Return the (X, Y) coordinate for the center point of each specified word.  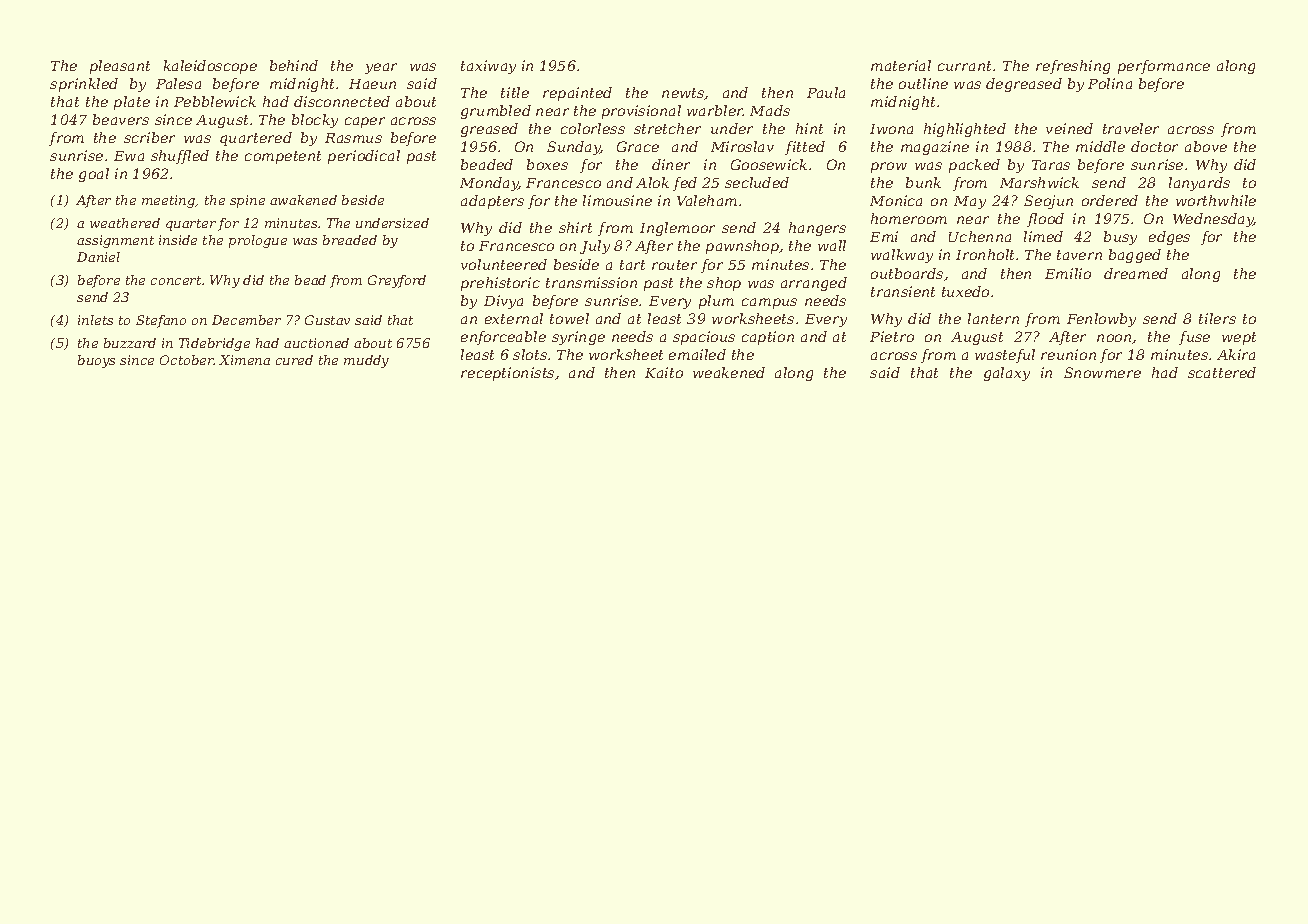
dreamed (1136, 273)
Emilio (1068, 273)
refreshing (1073, 67)
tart (632, 265)
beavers (121, 119)
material (901, 65)
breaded (350, 240)
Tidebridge (214, 344)
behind (294, 65)
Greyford (397, 281)
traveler (1131, 128)
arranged (814, 284)
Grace (638, 146)
